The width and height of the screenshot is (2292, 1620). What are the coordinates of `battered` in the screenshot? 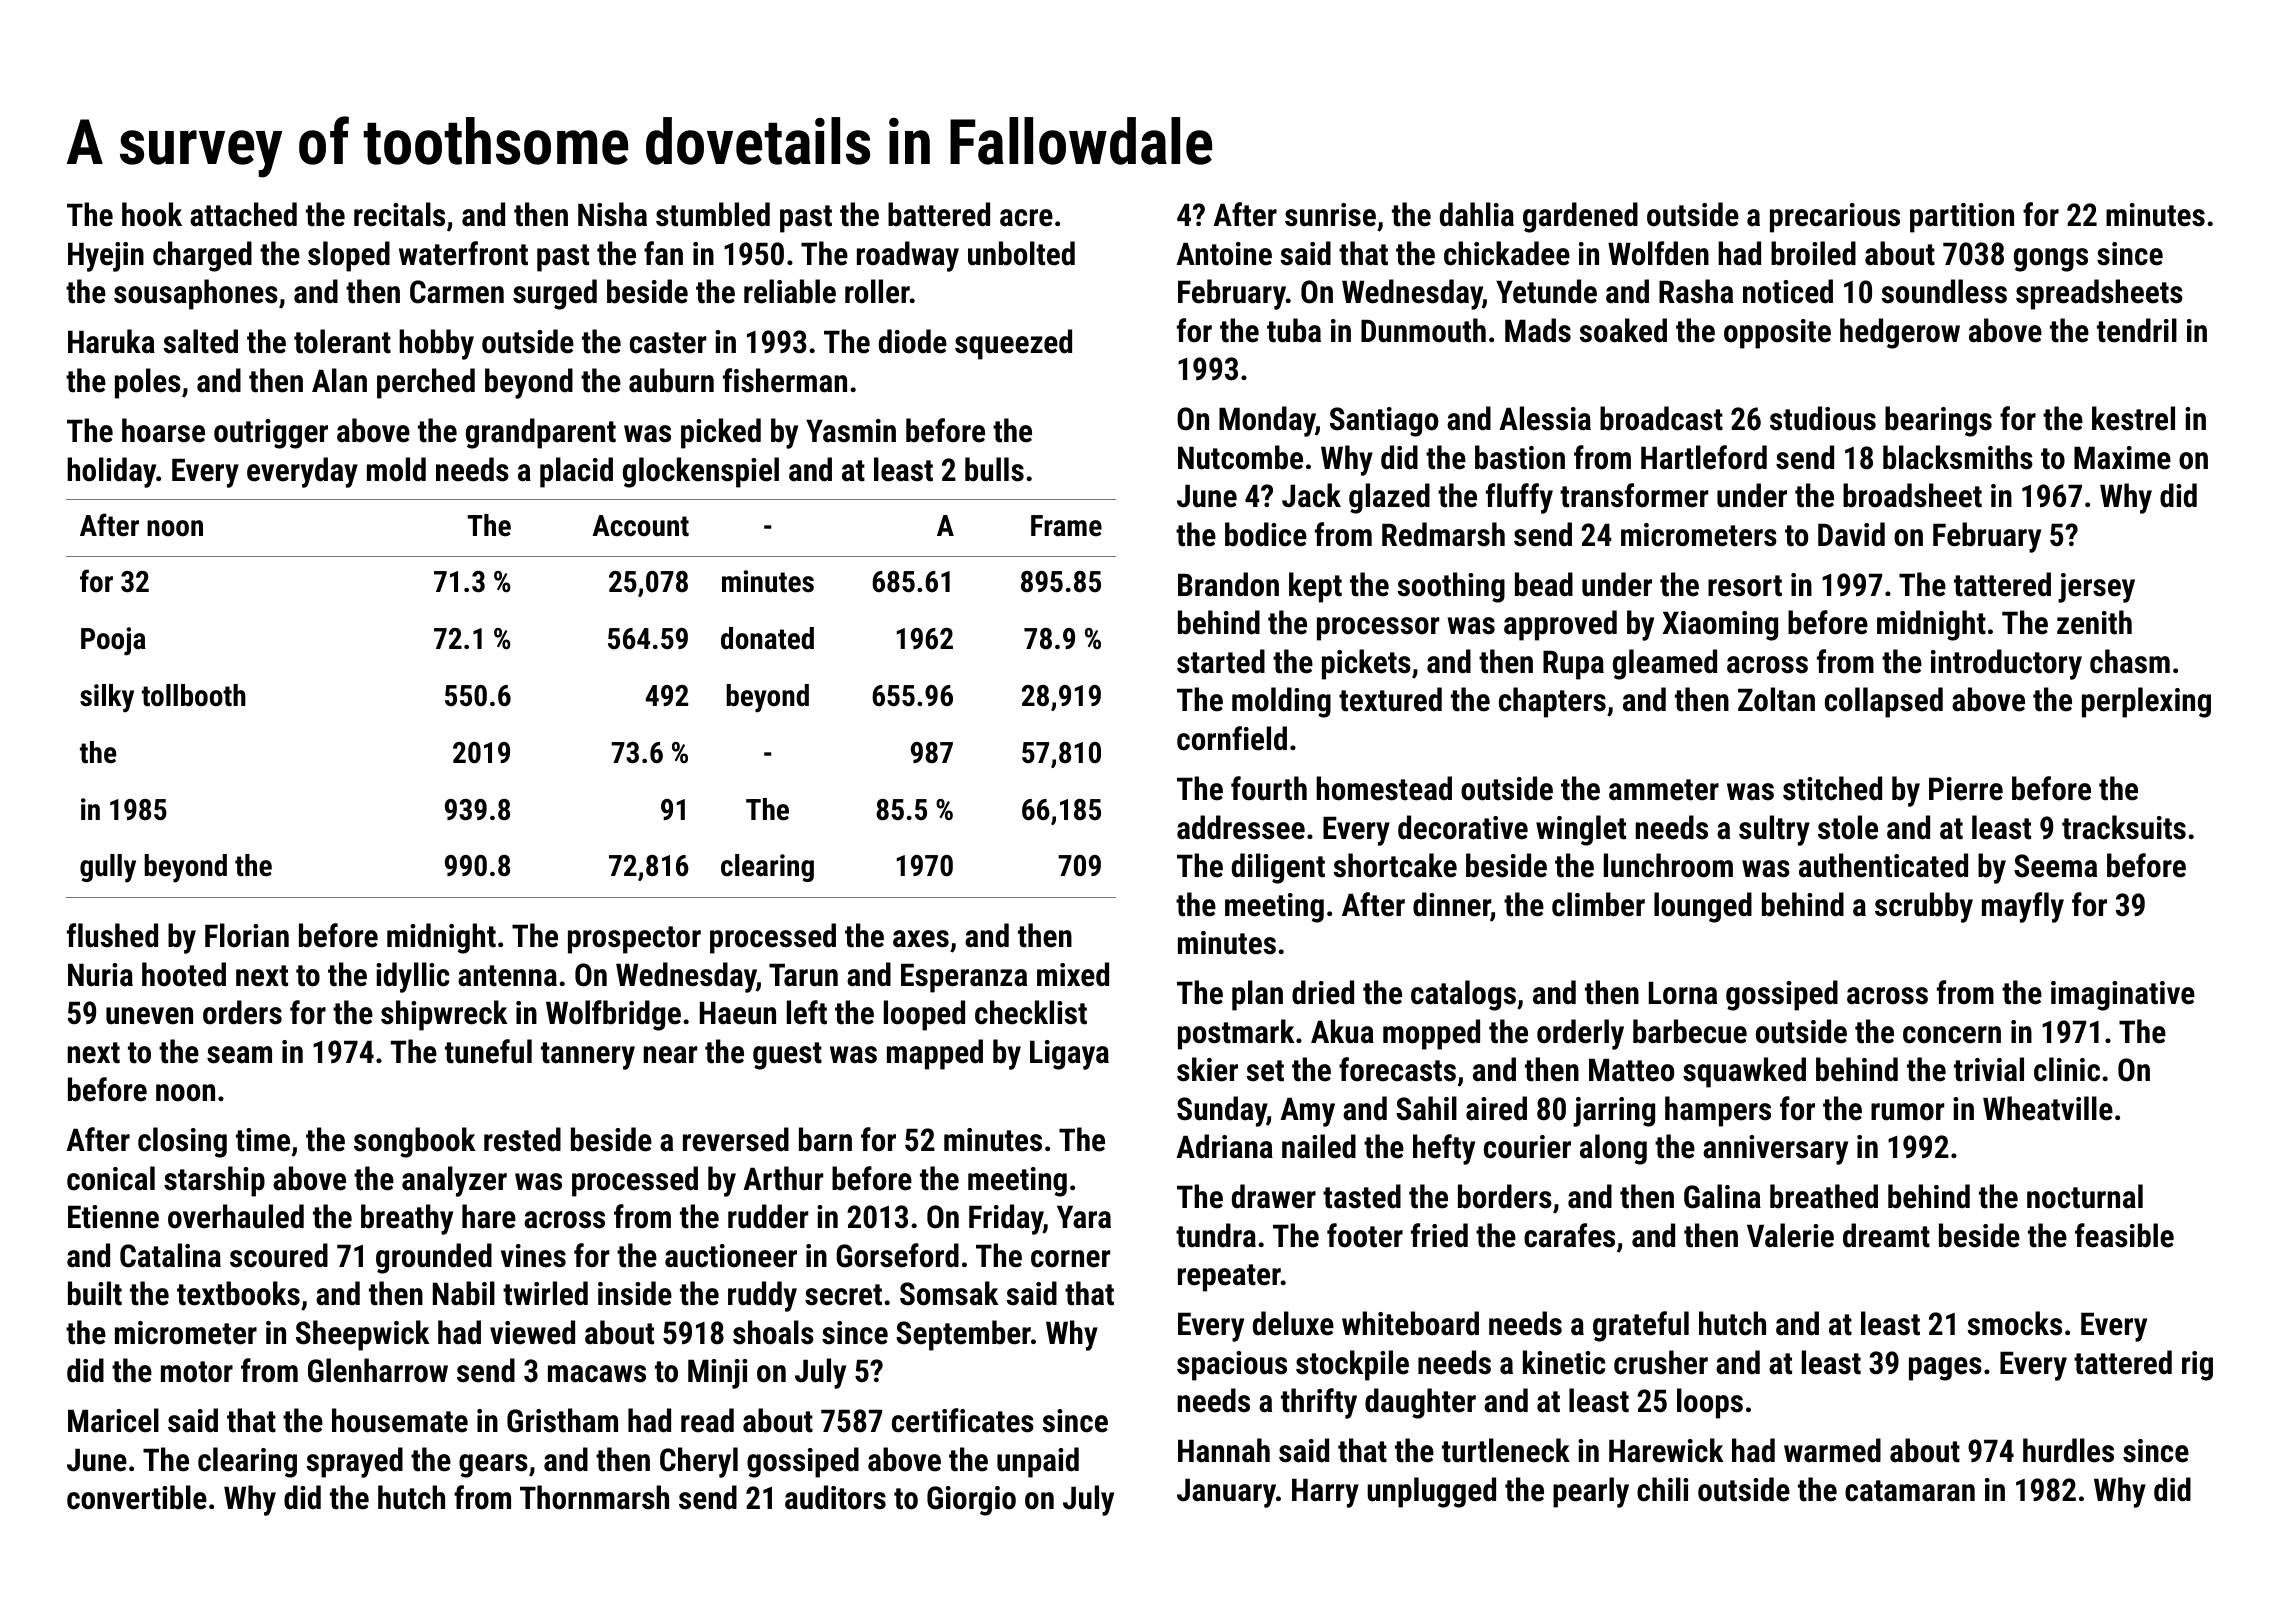 It's located at (939, 214).
